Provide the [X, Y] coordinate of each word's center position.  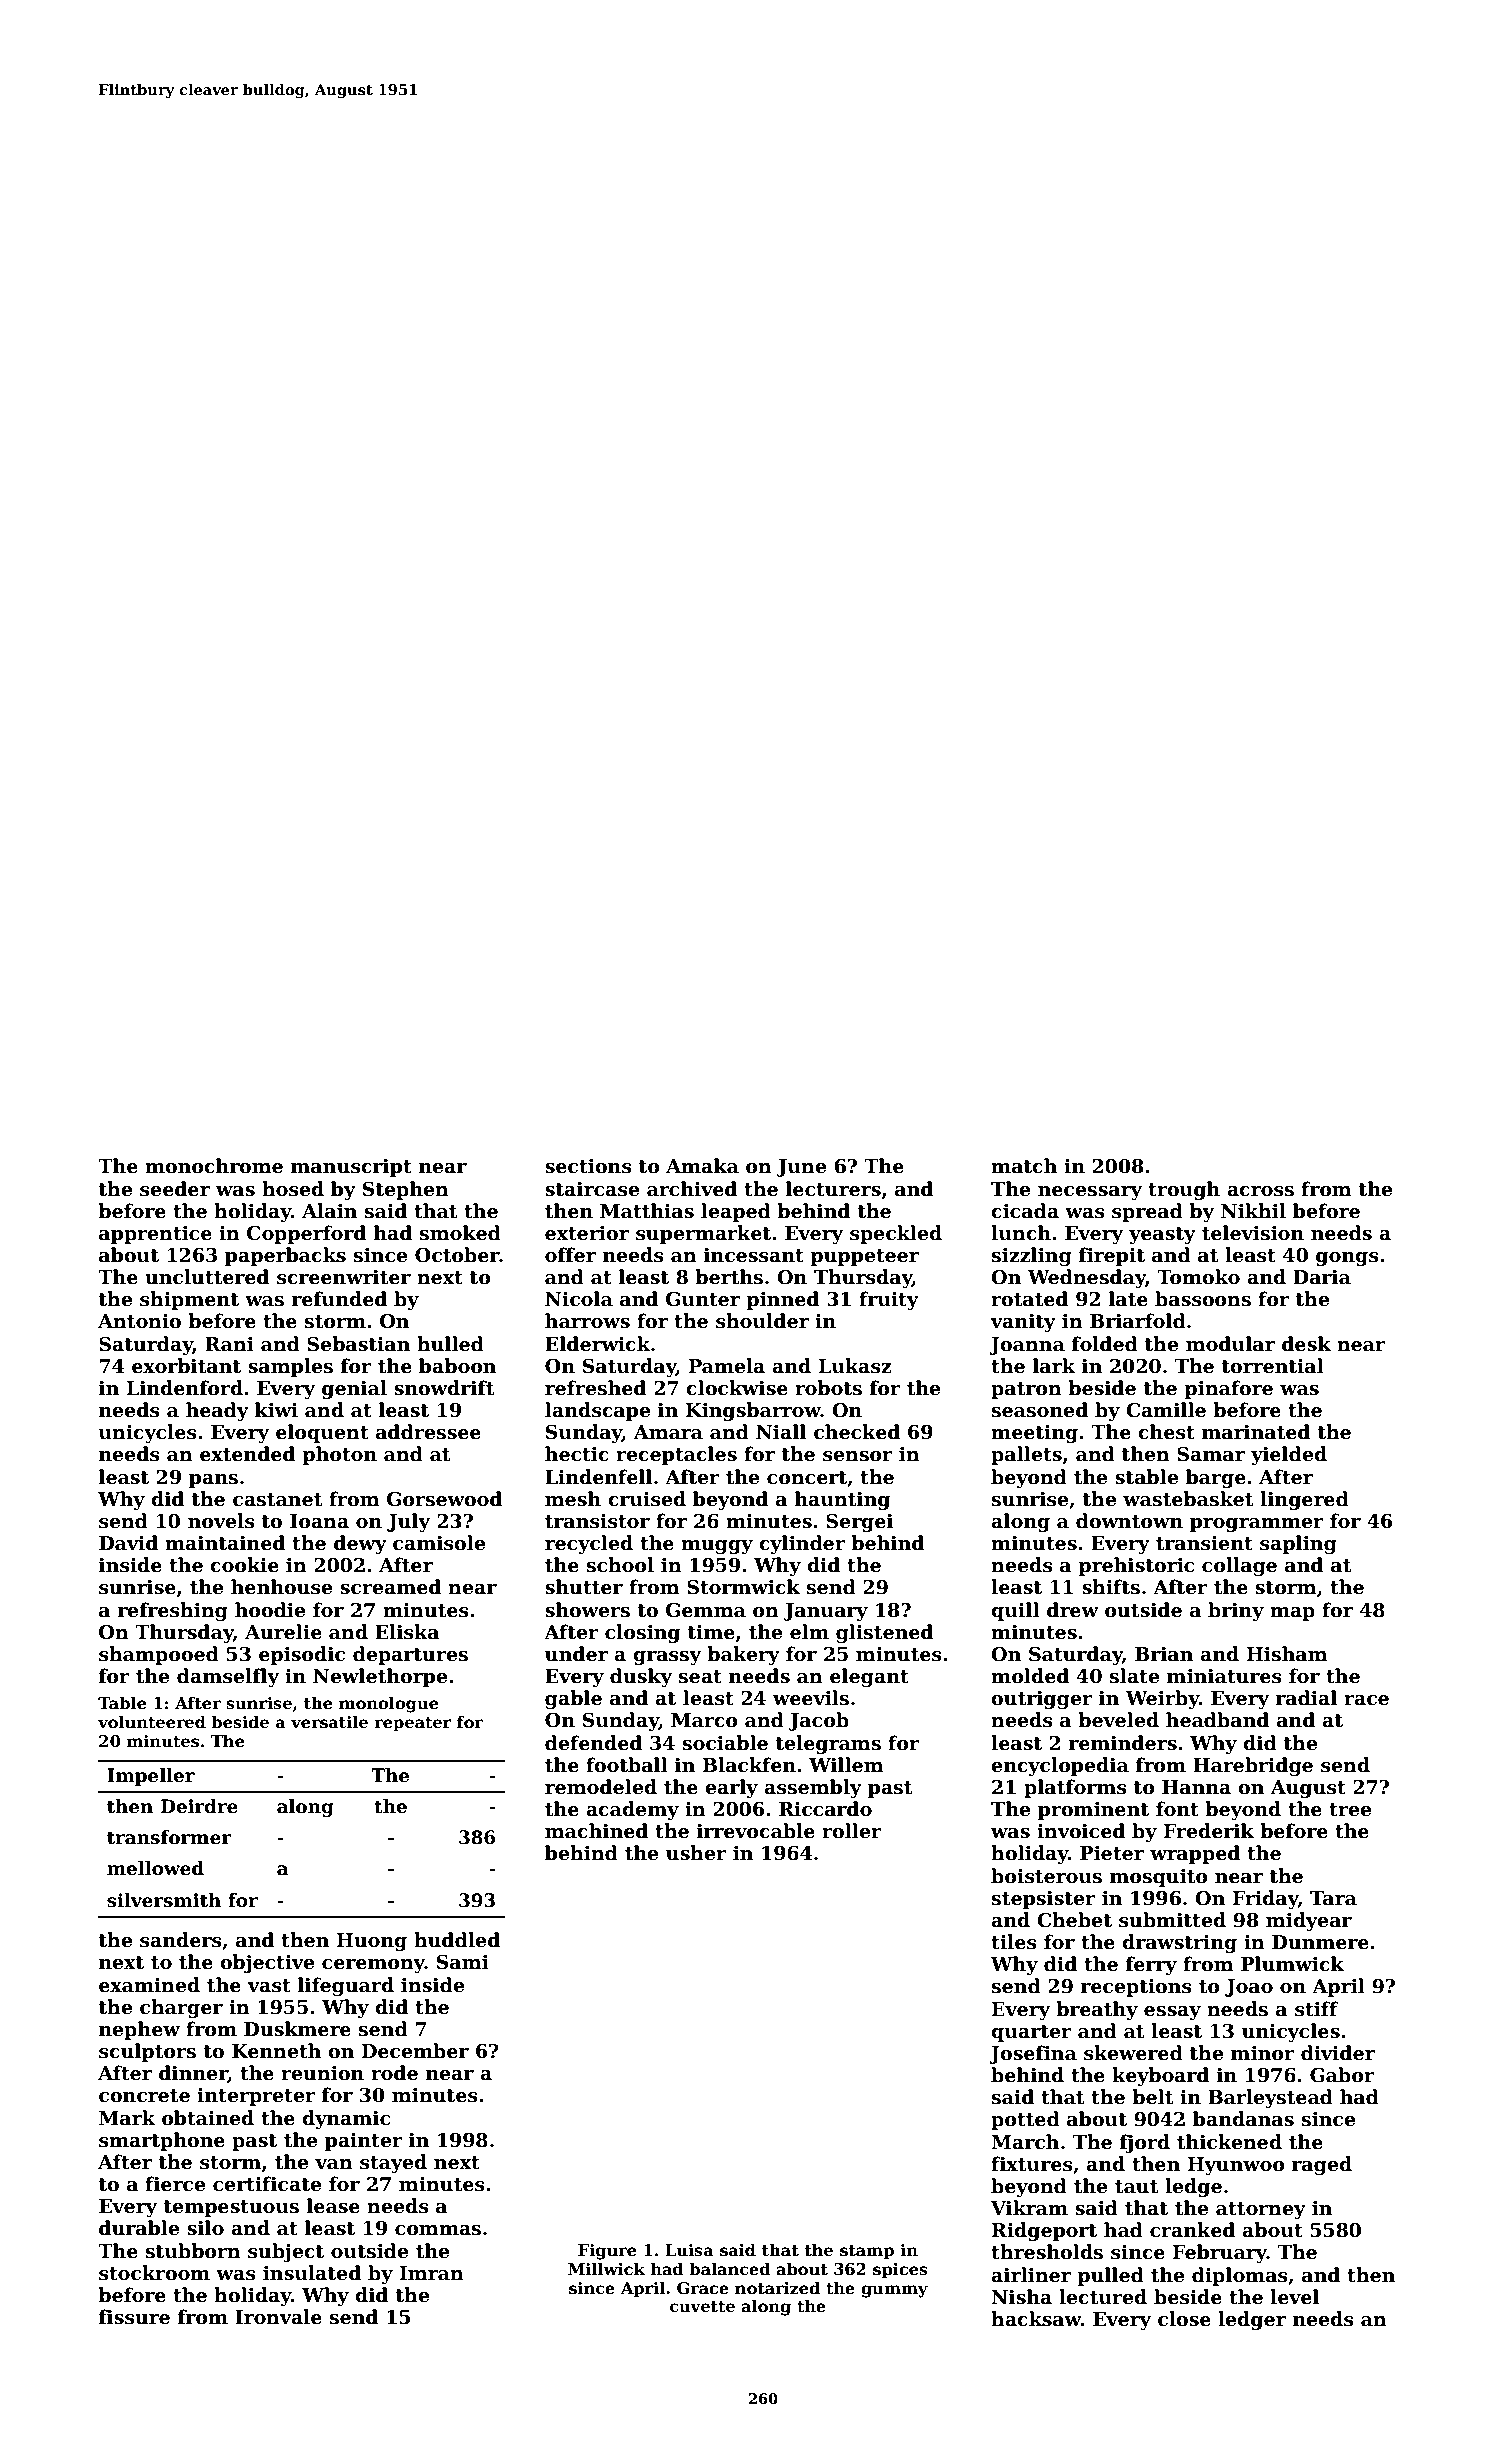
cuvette [702, 2307]
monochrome [214, 1166]
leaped [736, 1212]
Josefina [1033, 2054]
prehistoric [1136, 1566]
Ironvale [278, 2317]
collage [1239, 1566]
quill [1015, 1611]
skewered [1133, 2053]
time [711, 1632]
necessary [1090, 1193]
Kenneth [276, 2051]
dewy [360, 1544]
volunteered [152, 1722]
